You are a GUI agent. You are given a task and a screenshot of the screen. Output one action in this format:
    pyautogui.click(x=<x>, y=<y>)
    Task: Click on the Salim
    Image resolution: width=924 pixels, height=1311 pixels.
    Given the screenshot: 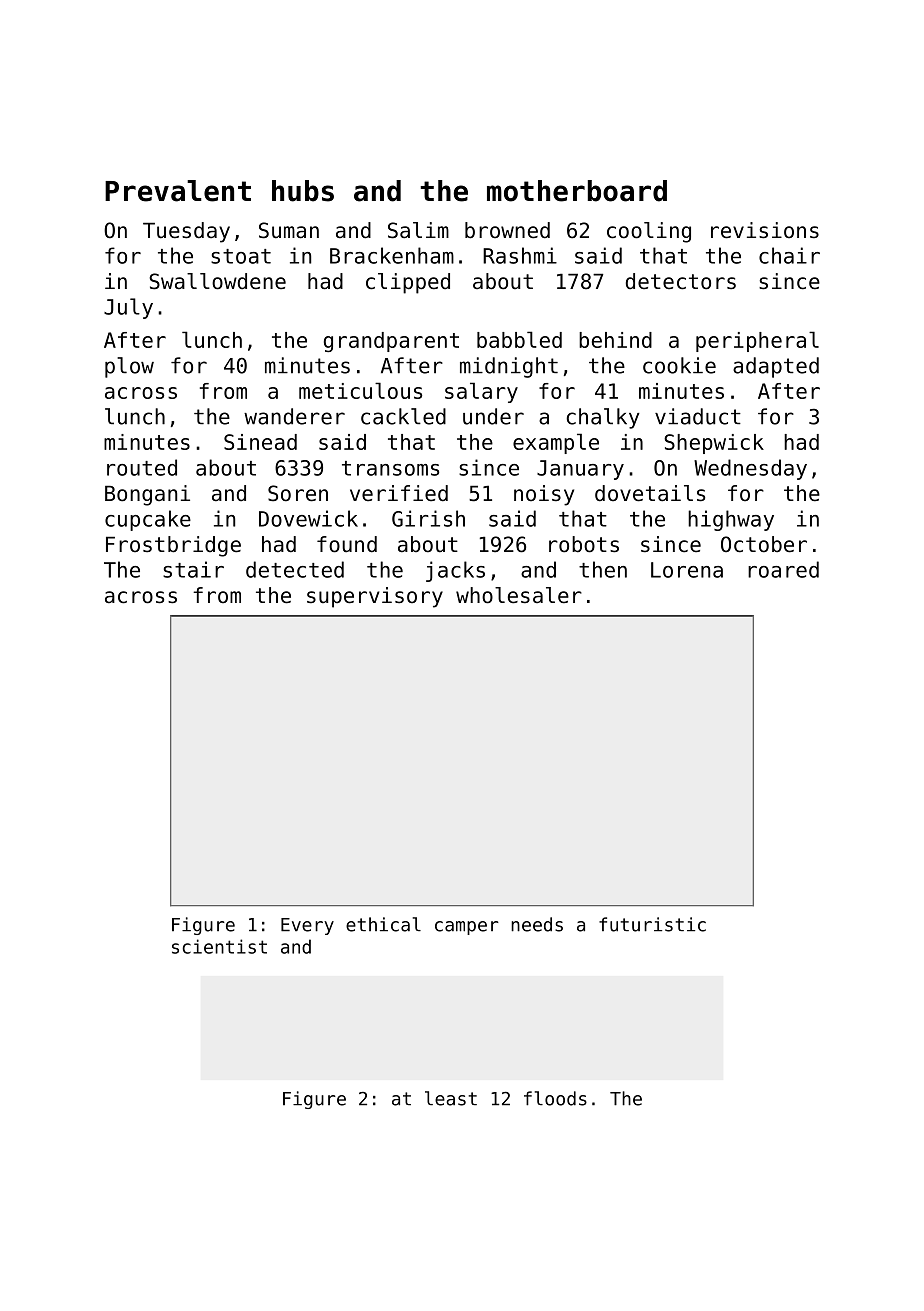 What is the action you would take?
    pyautogui.click(x=418, y=230)
